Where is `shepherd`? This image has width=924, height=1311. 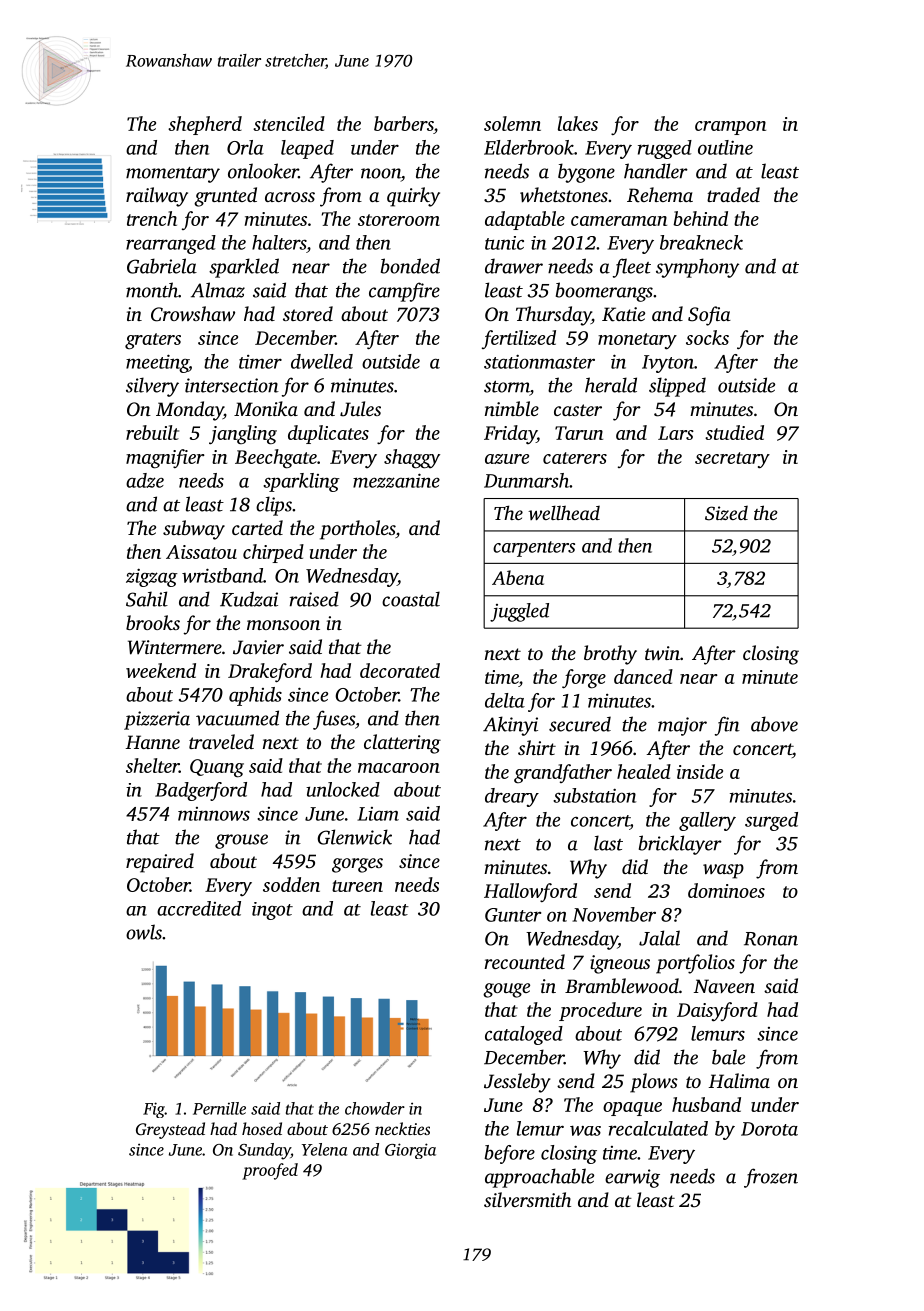
shepherd is located at coordinates (205, 125).
